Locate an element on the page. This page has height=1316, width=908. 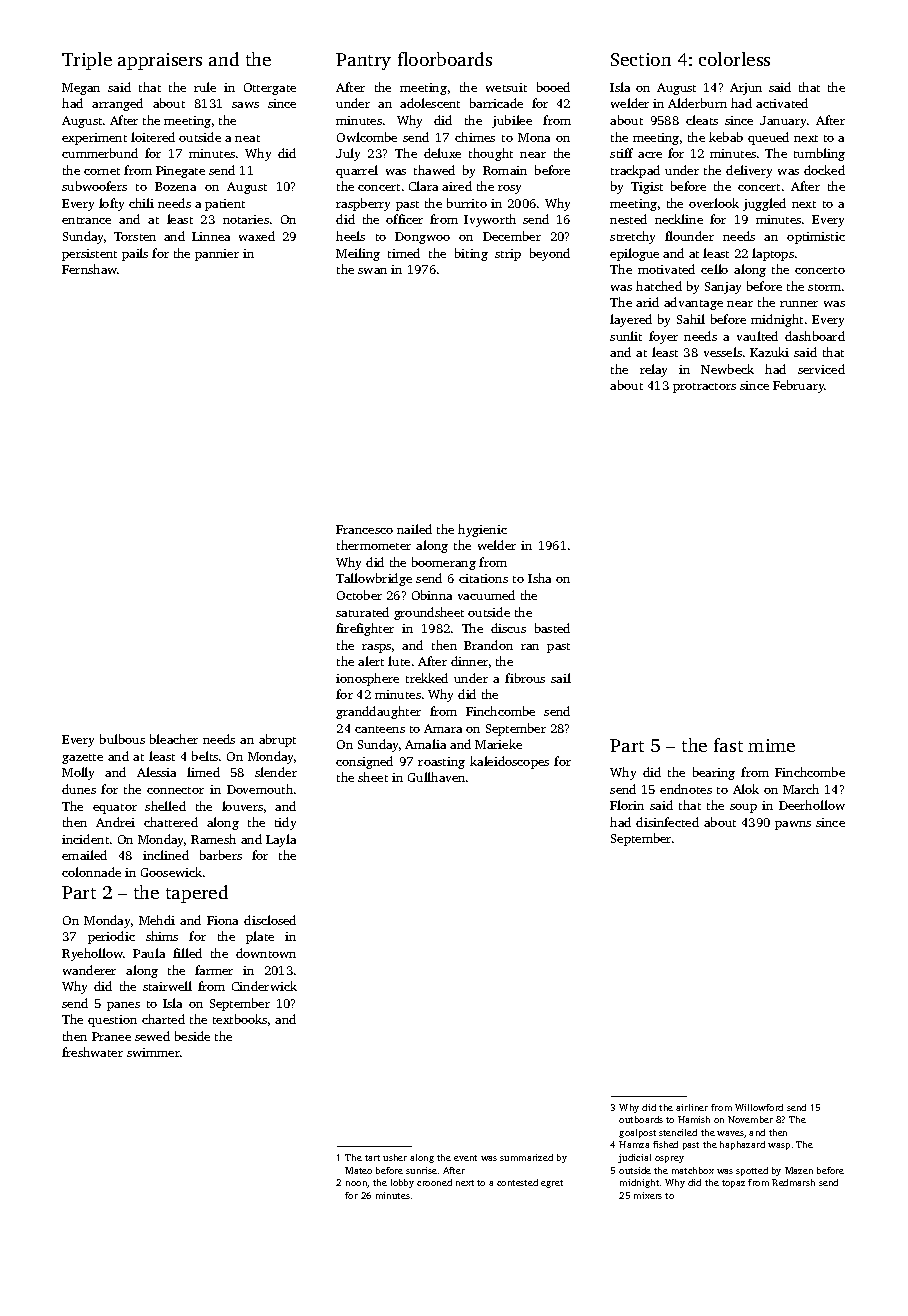
Tigist is located at coordinates (647, 188).
